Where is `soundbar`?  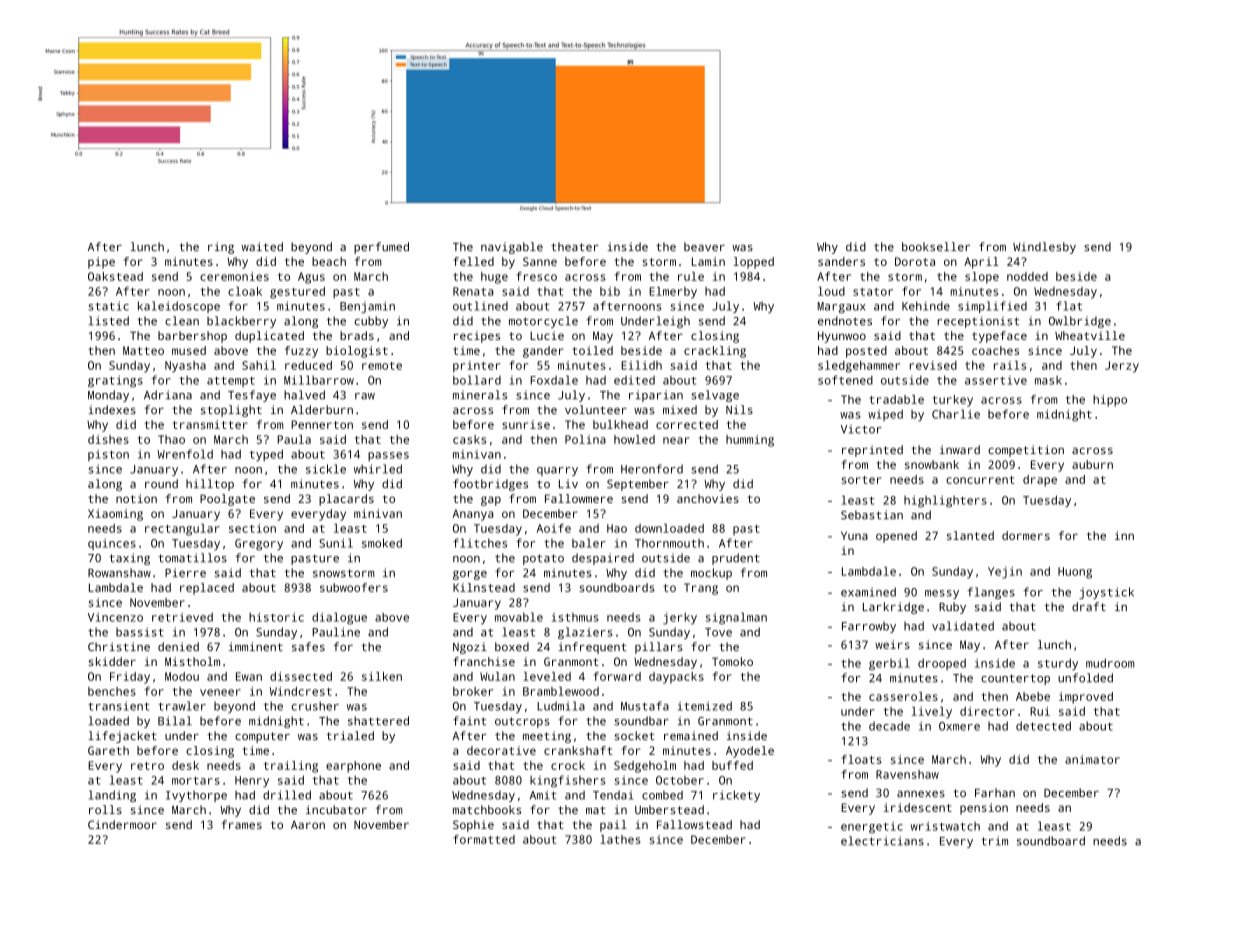 soundbar is located at coordinates (641, 721).
